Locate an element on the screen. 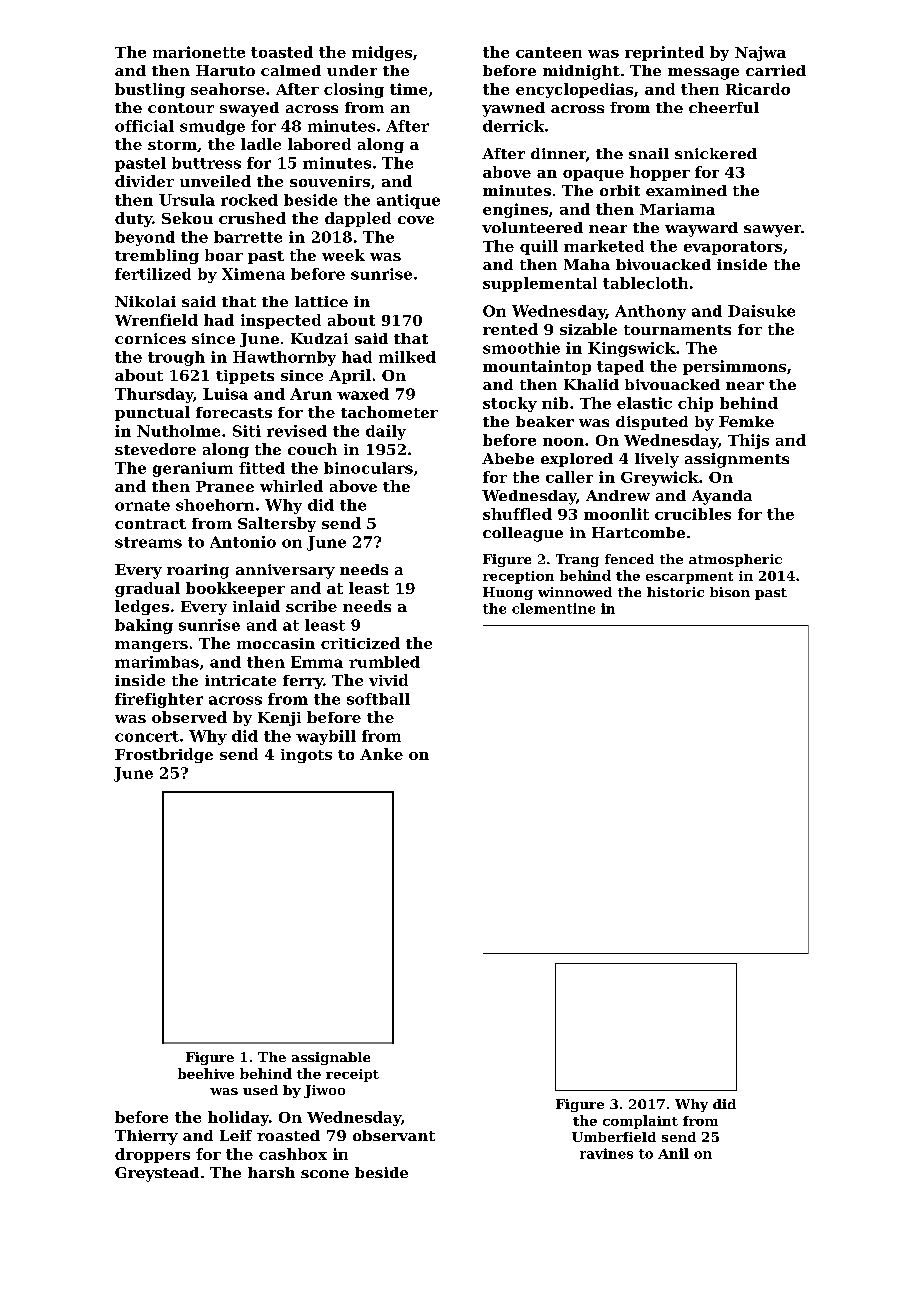  souvenirs is located at coordinates (330, 181).
